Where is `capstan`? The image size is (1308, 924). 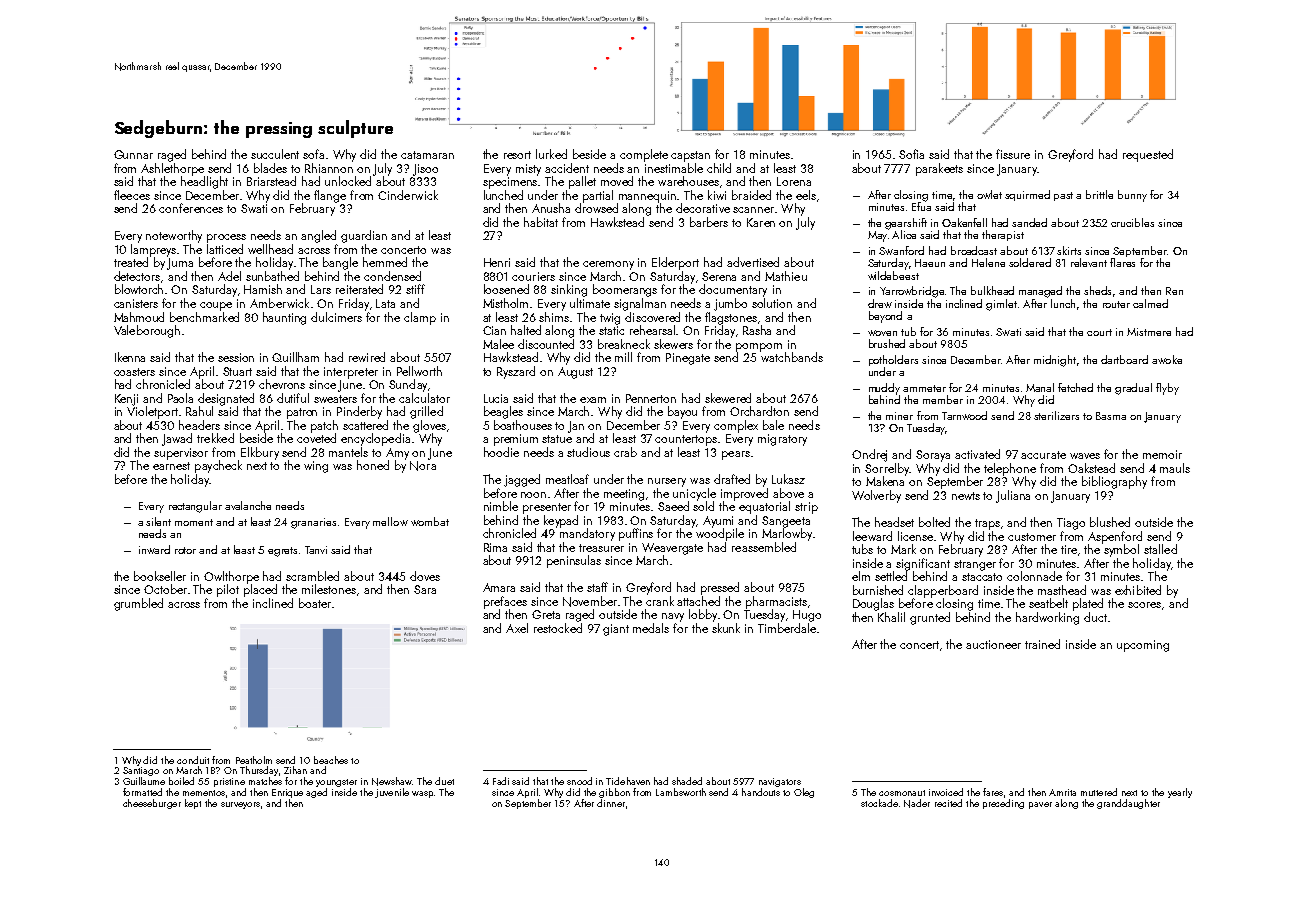 capstan is located at coordinates (690, 156).
